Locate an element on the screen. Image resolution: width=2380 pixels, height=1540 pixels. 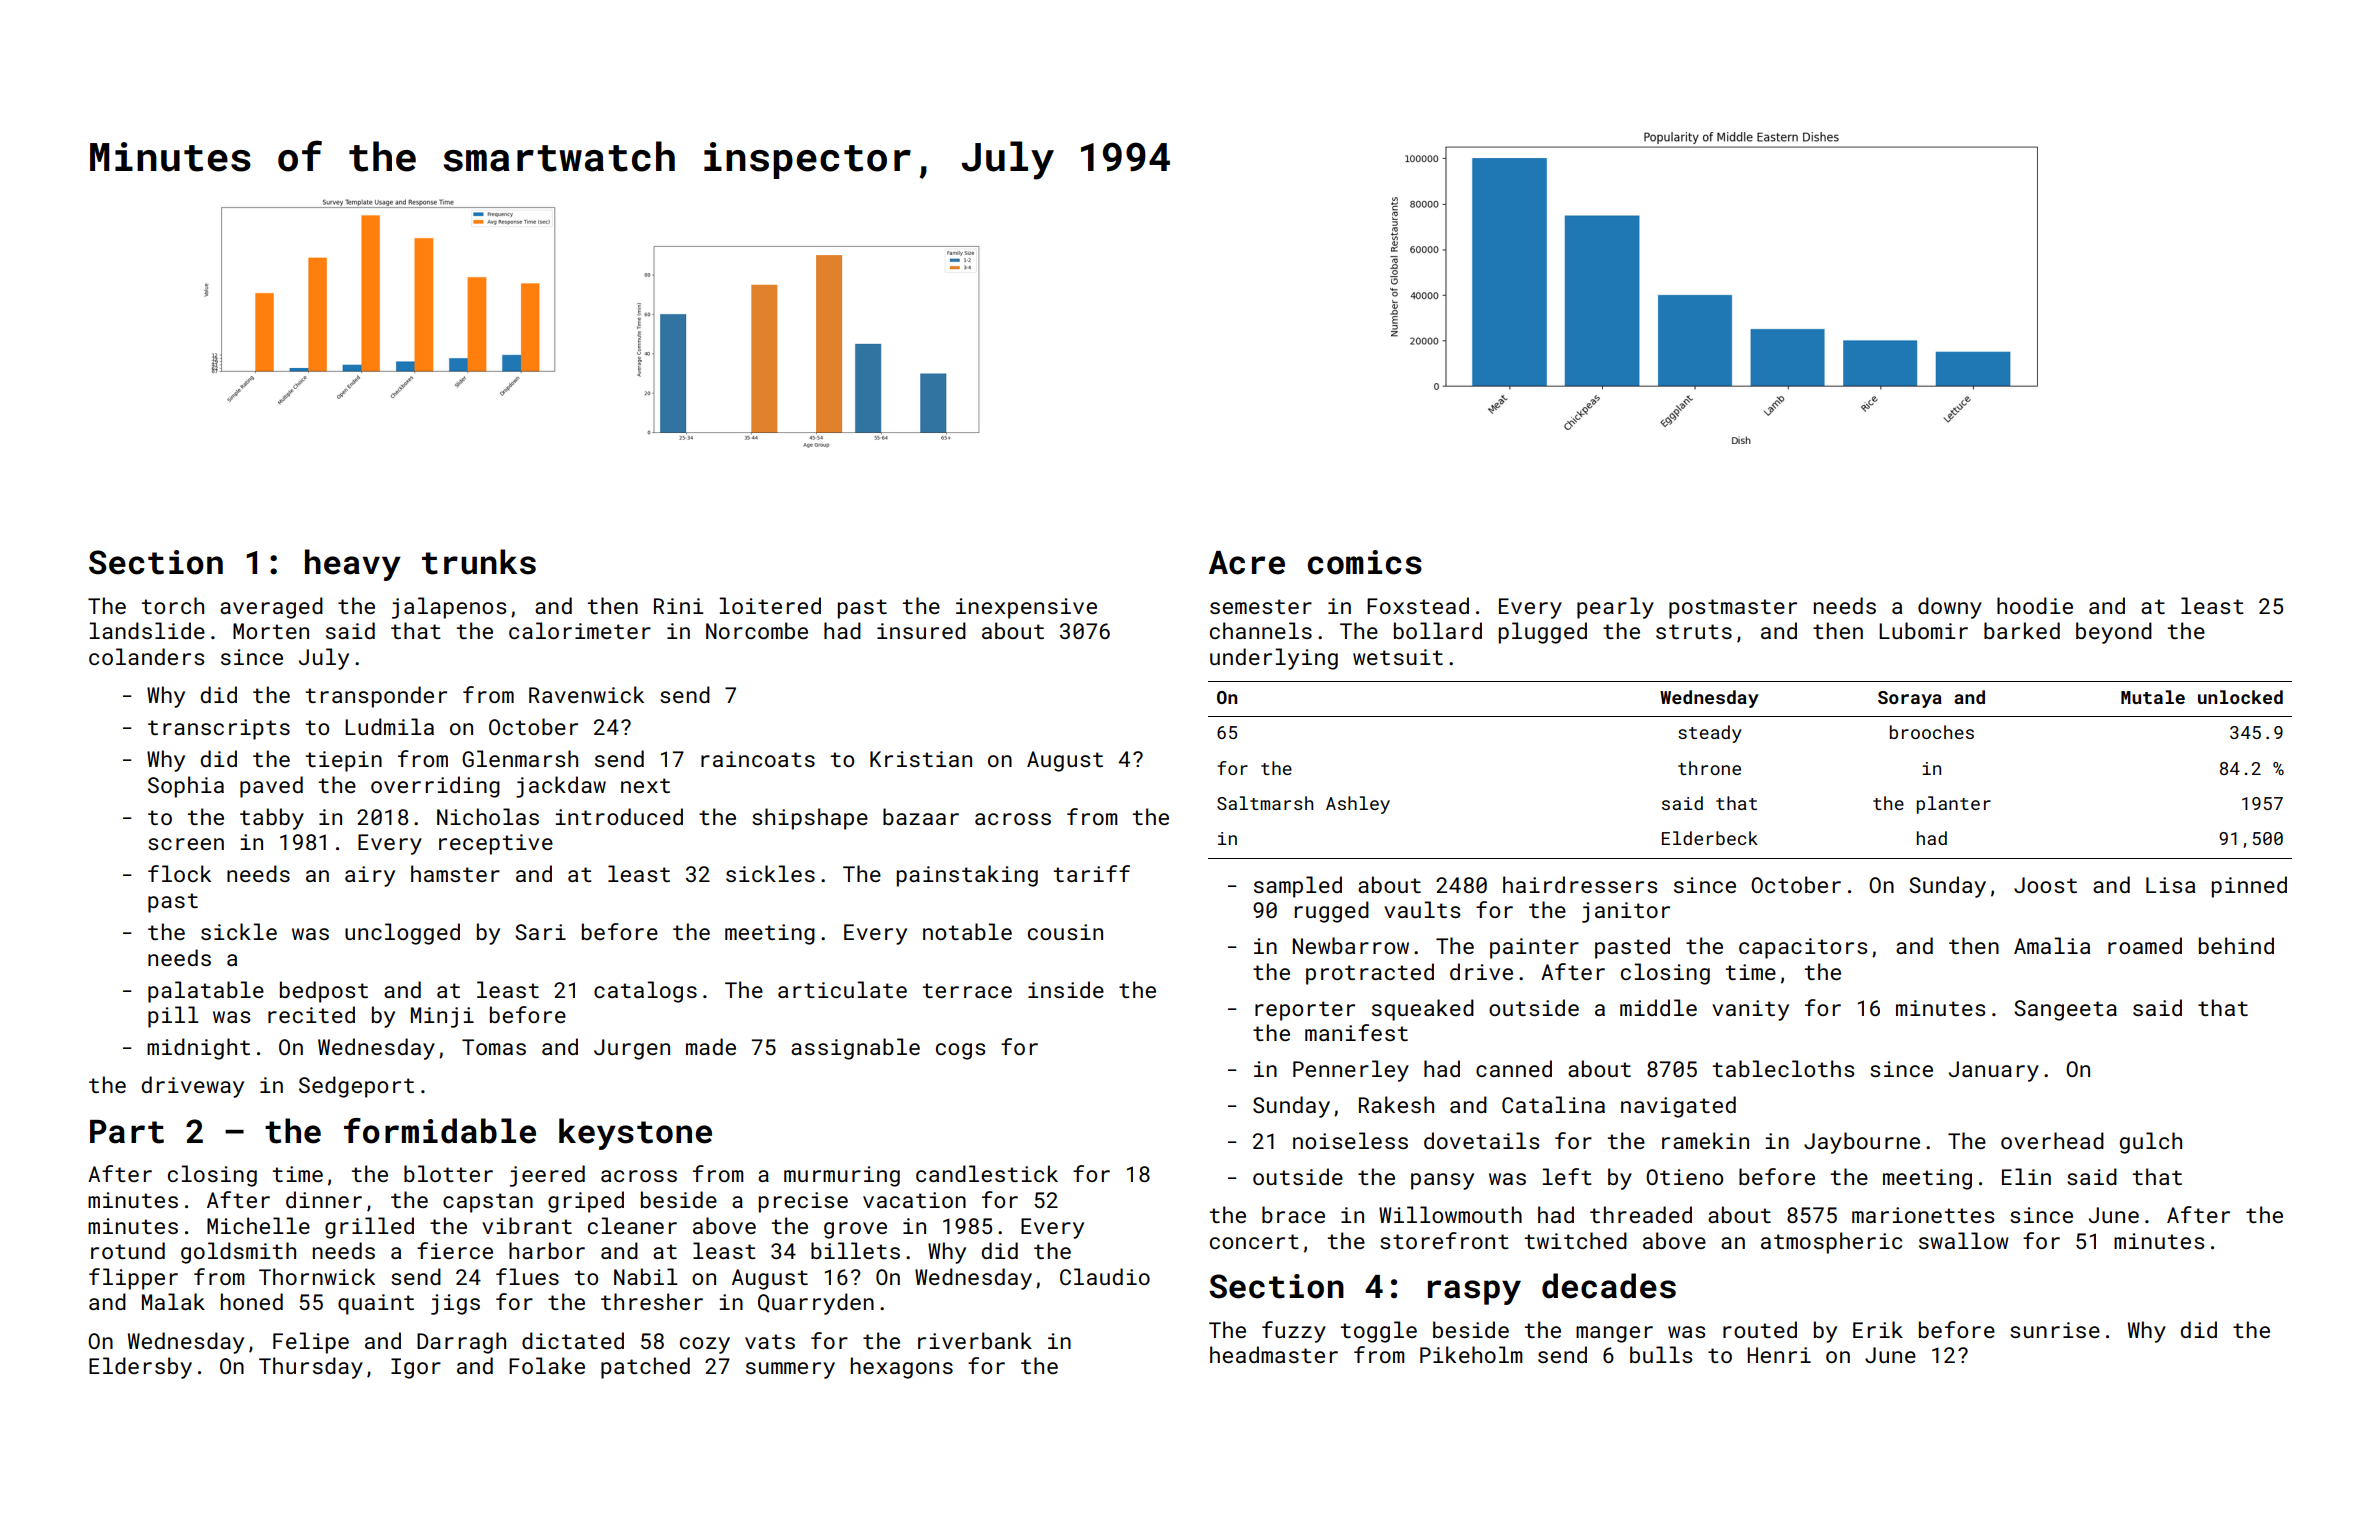
Ashley is located at coordinates (1358, 805).
